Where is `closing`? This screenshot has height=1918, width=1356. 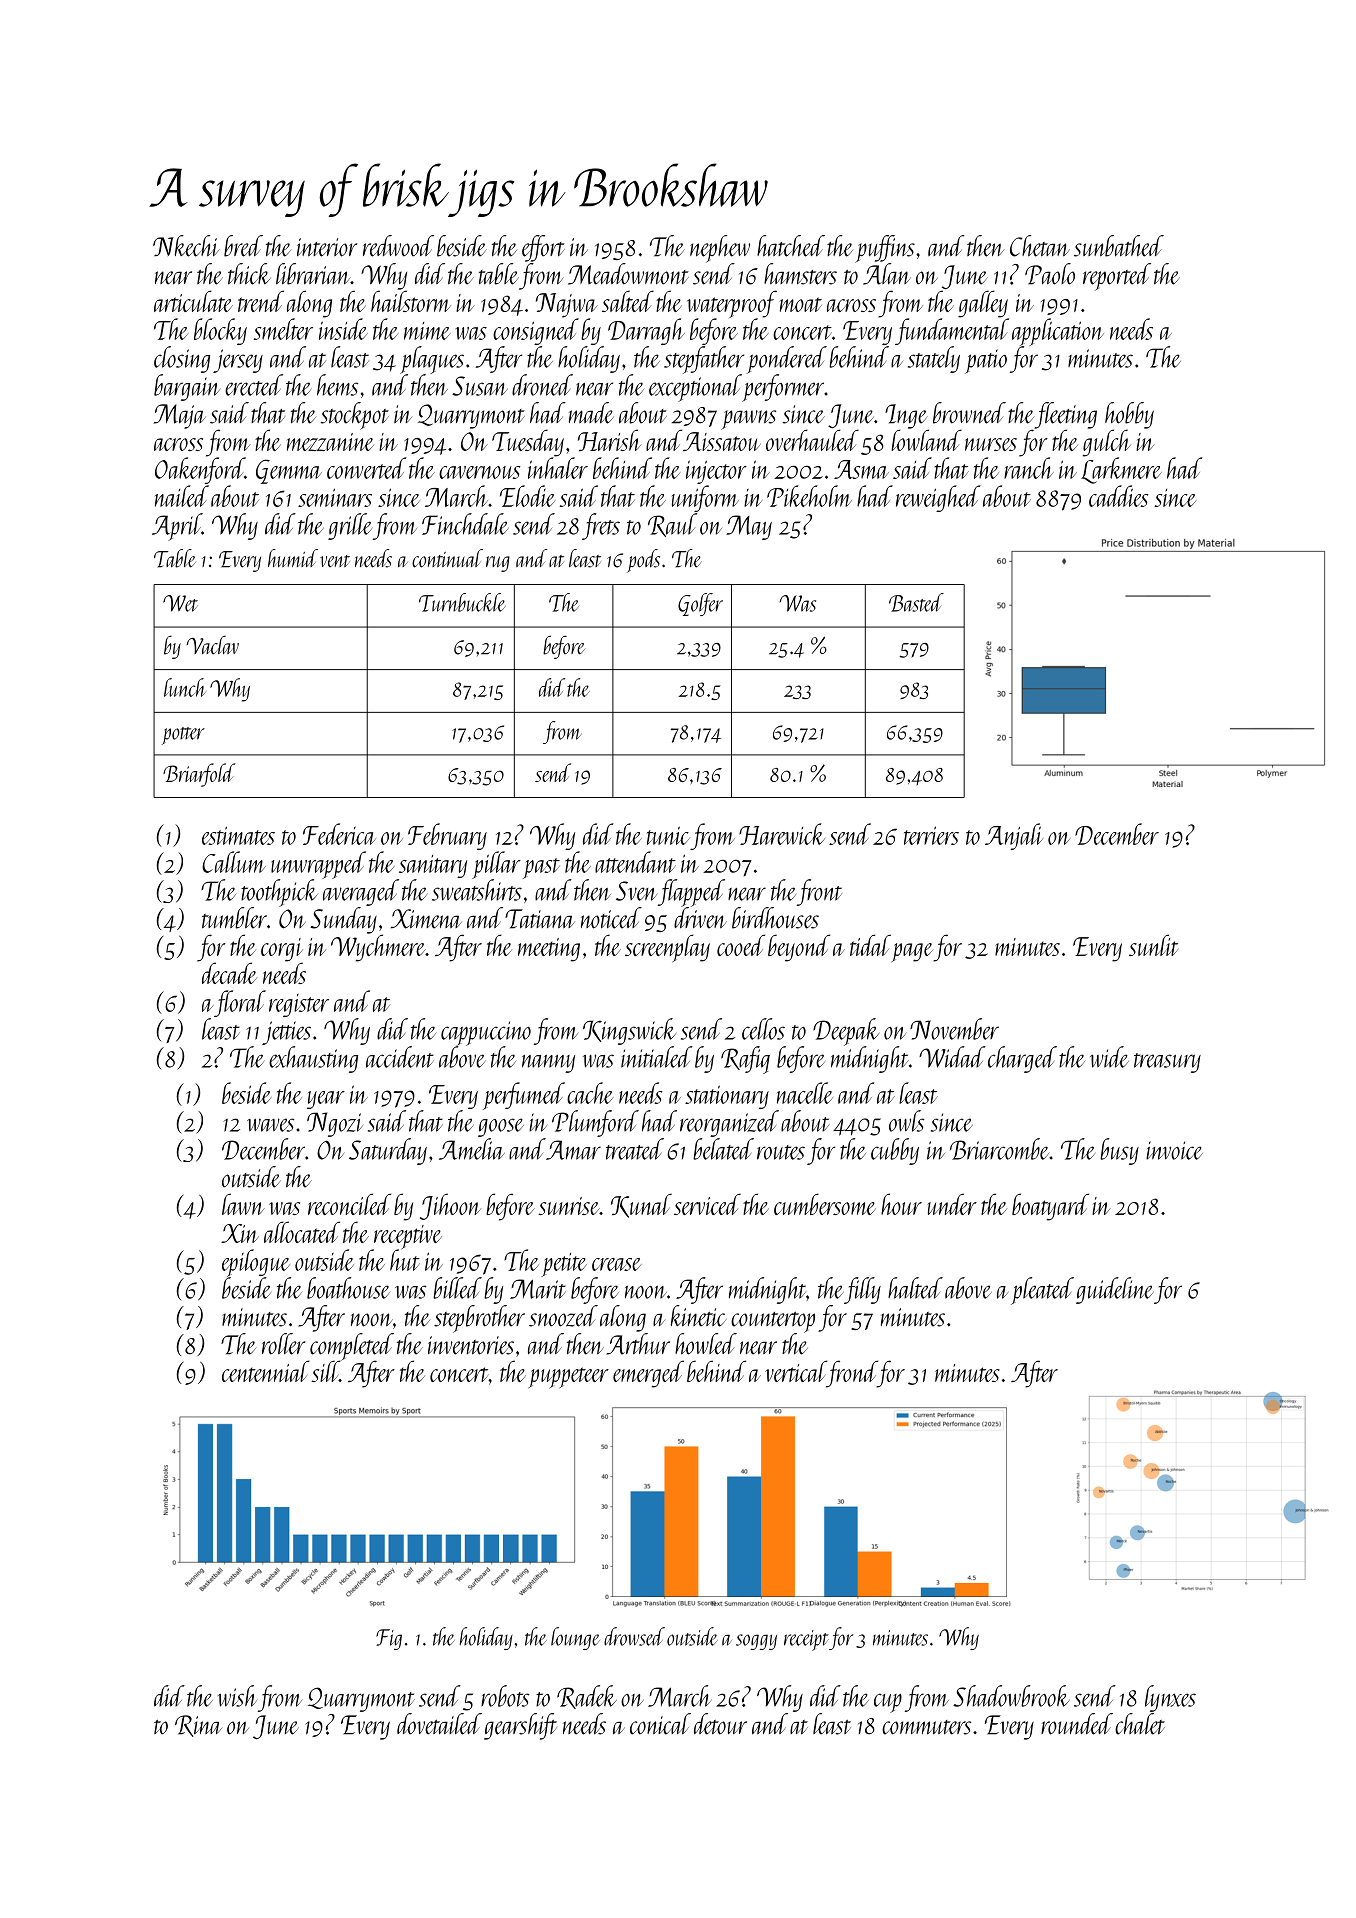
closing is located at coordinates (182, 359).
